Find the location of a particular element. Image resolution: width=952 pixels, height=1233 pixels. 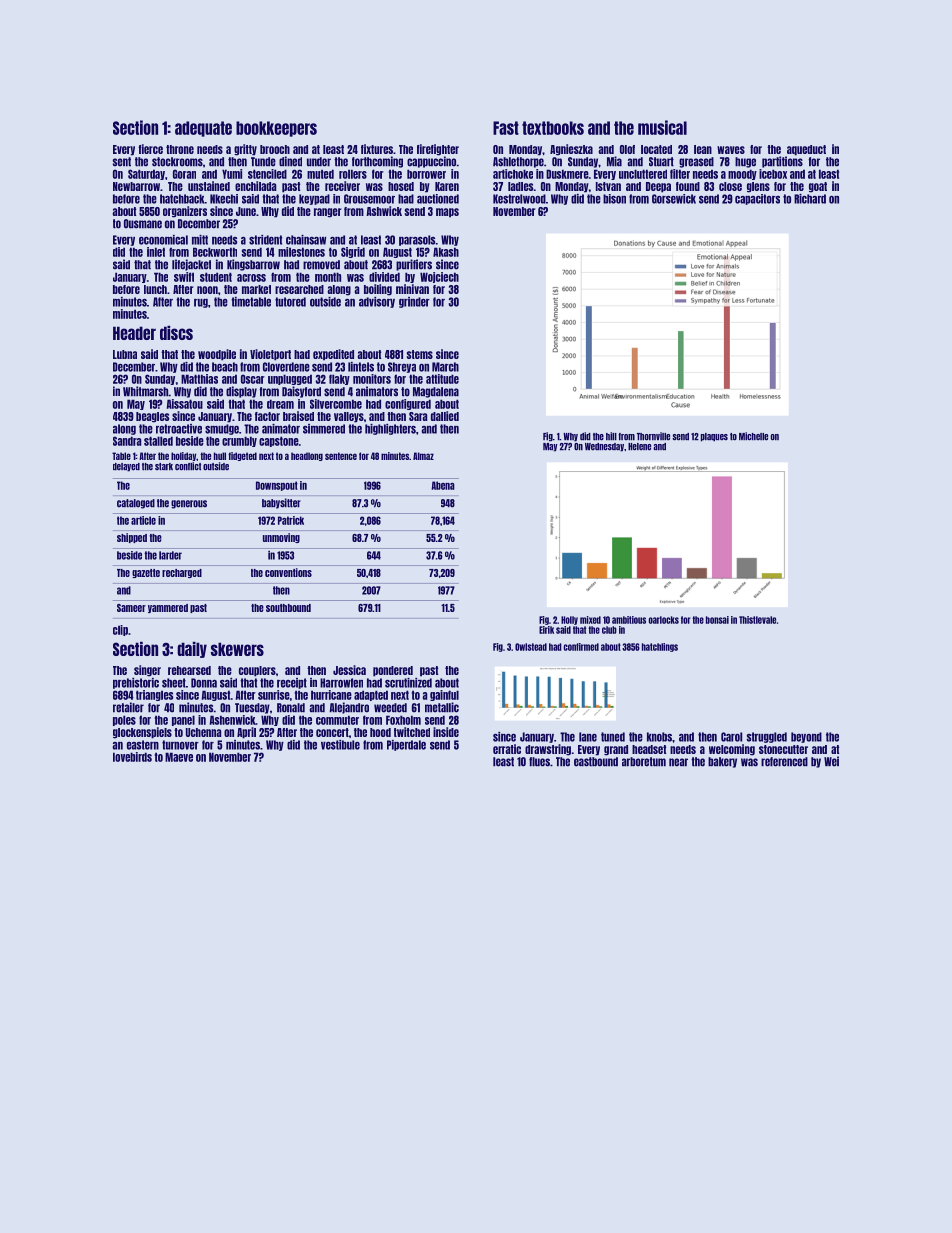

Michelle is located at coordinates (753, 436).
